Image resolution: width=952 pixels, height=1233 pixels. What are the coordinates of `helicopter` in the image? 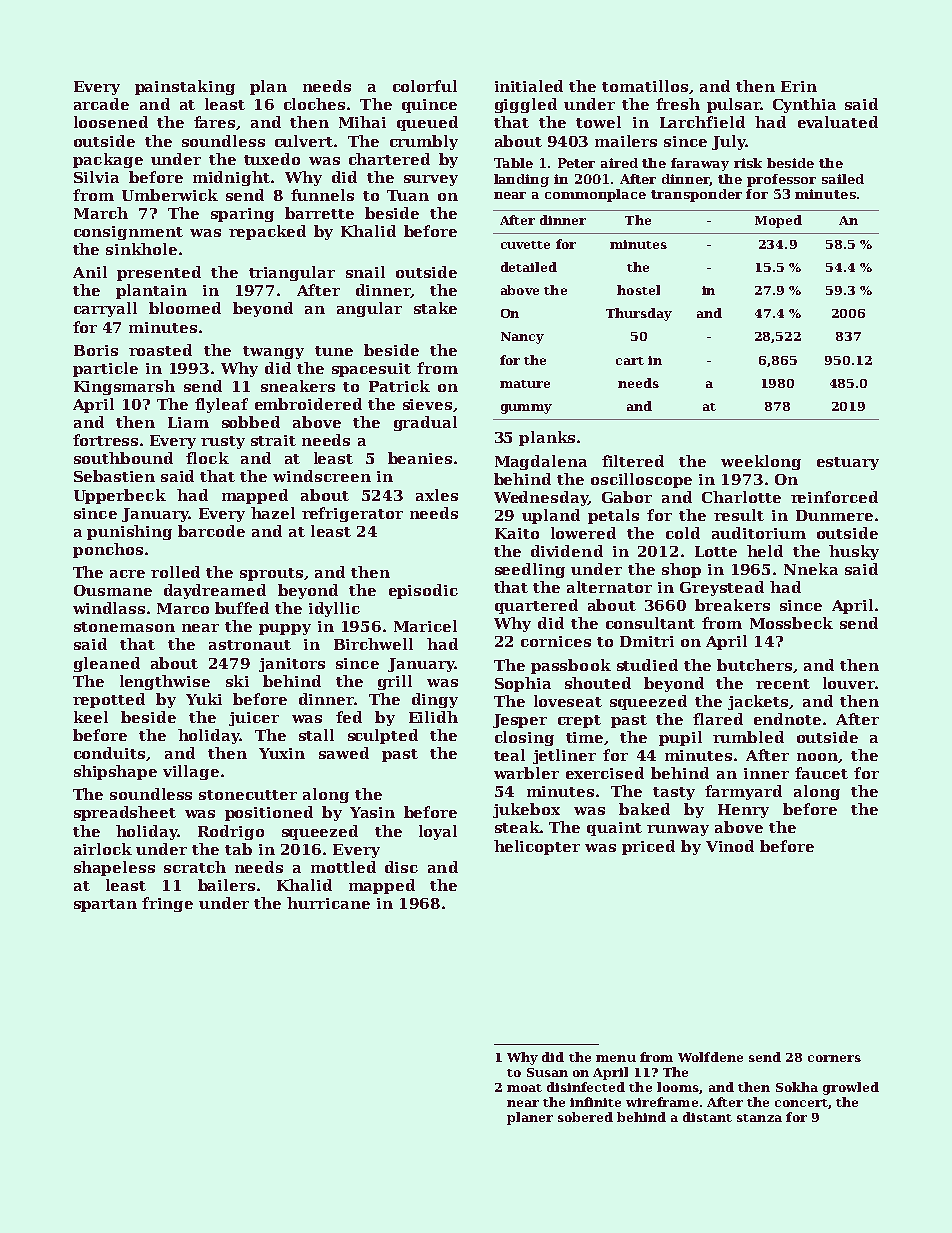 It's located at (537, 847).
